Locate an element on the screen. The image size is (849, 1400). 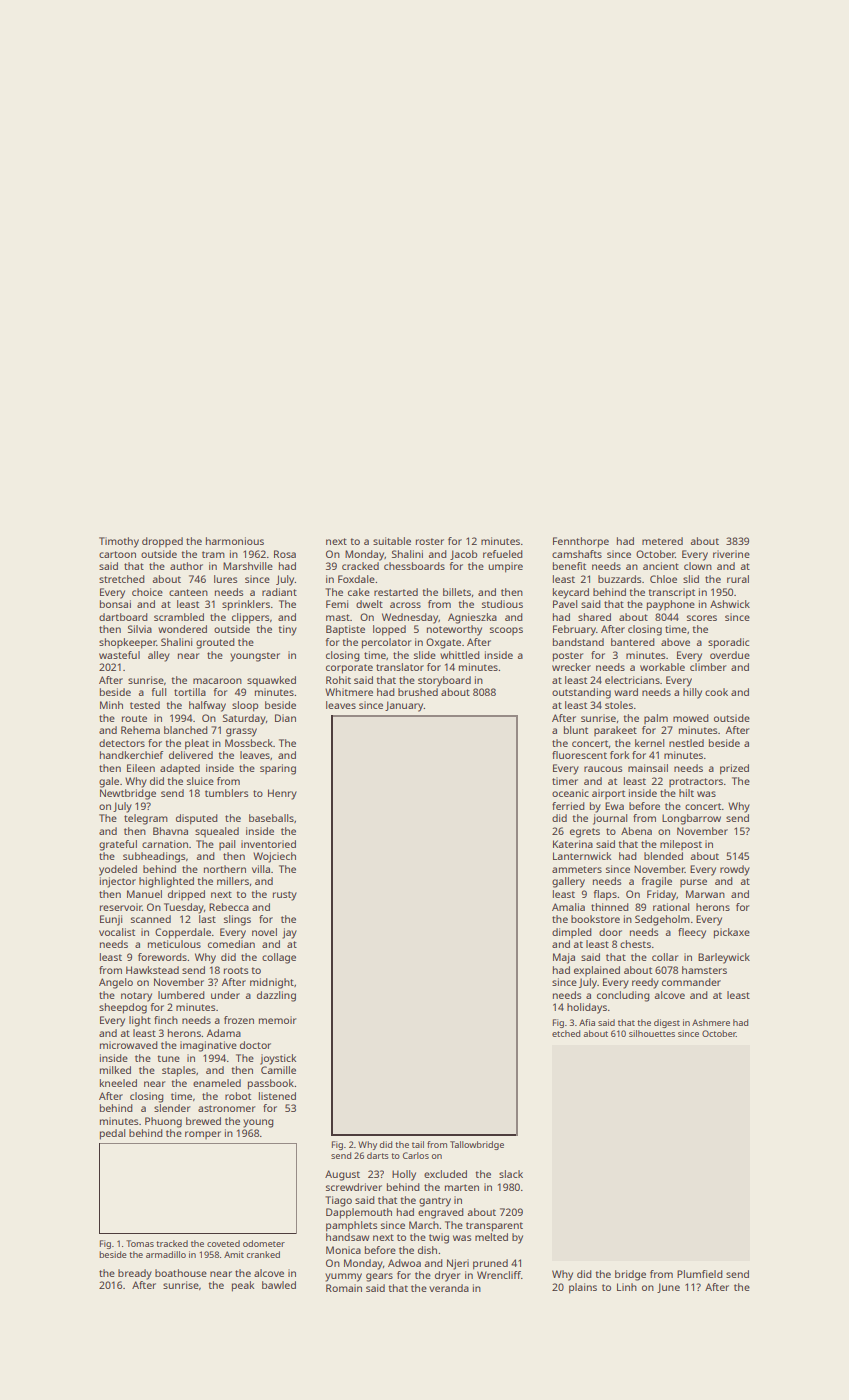
gallery is located at coordinates (568, 882).
